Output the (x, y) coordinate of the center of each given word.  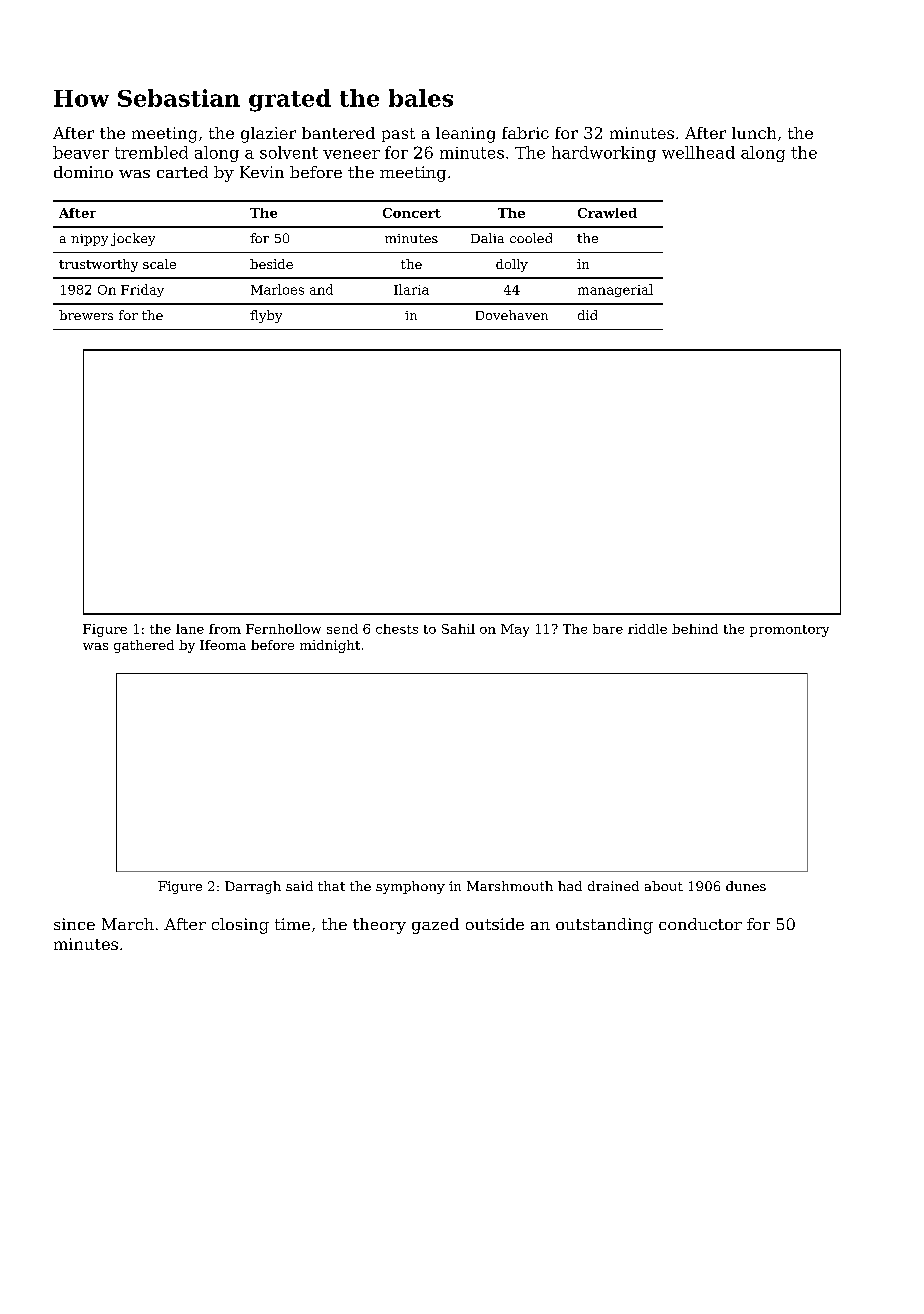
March (128, 924)
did (587, 315)
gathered (144, 646)
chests (397, 629)
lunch (754, 133)
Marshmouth (510, 886)
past (398, 135)
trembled (151, 152)
